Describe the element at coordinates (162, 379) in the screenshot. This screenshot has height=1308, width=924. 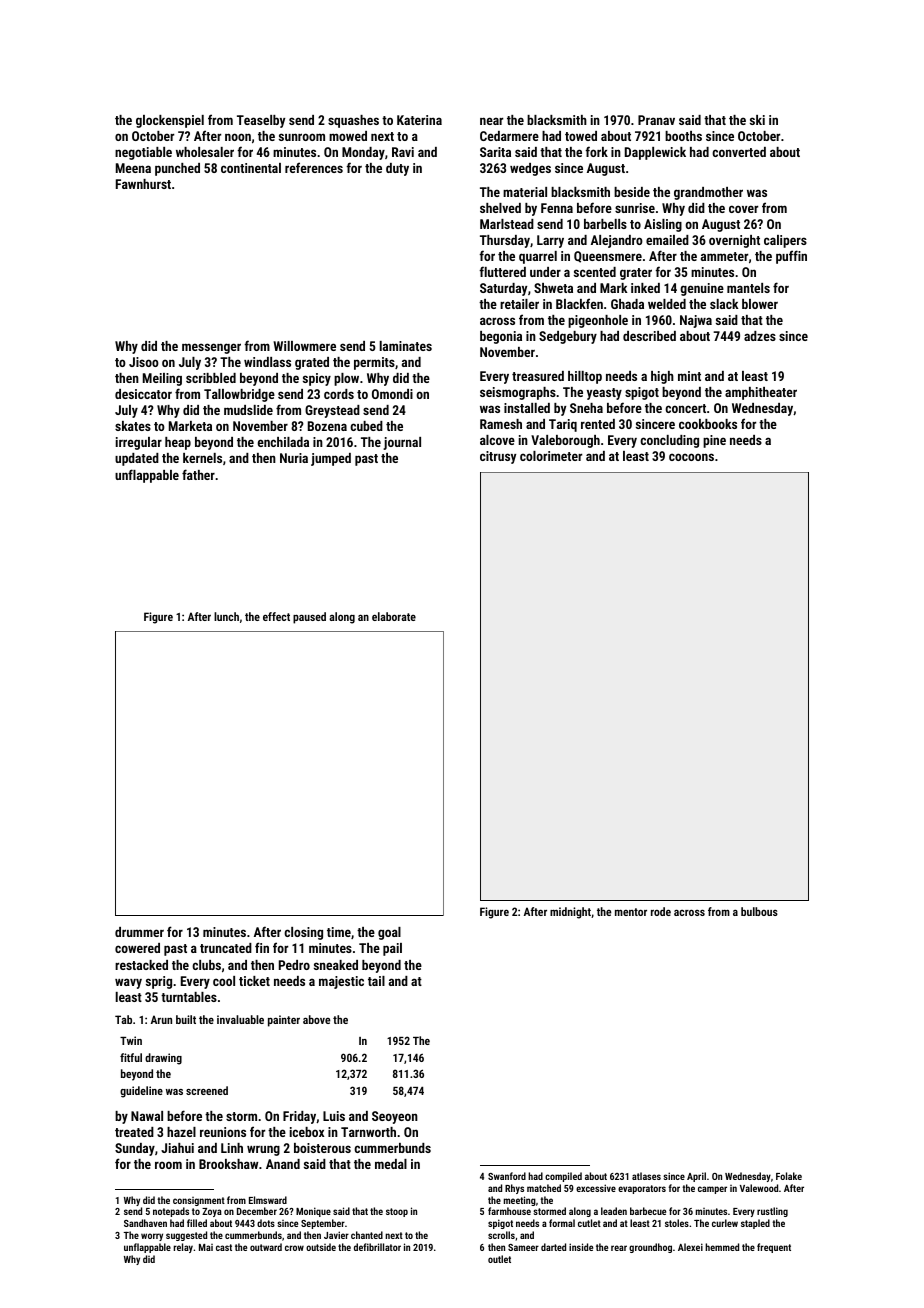
I see `Meiling` at that location.
